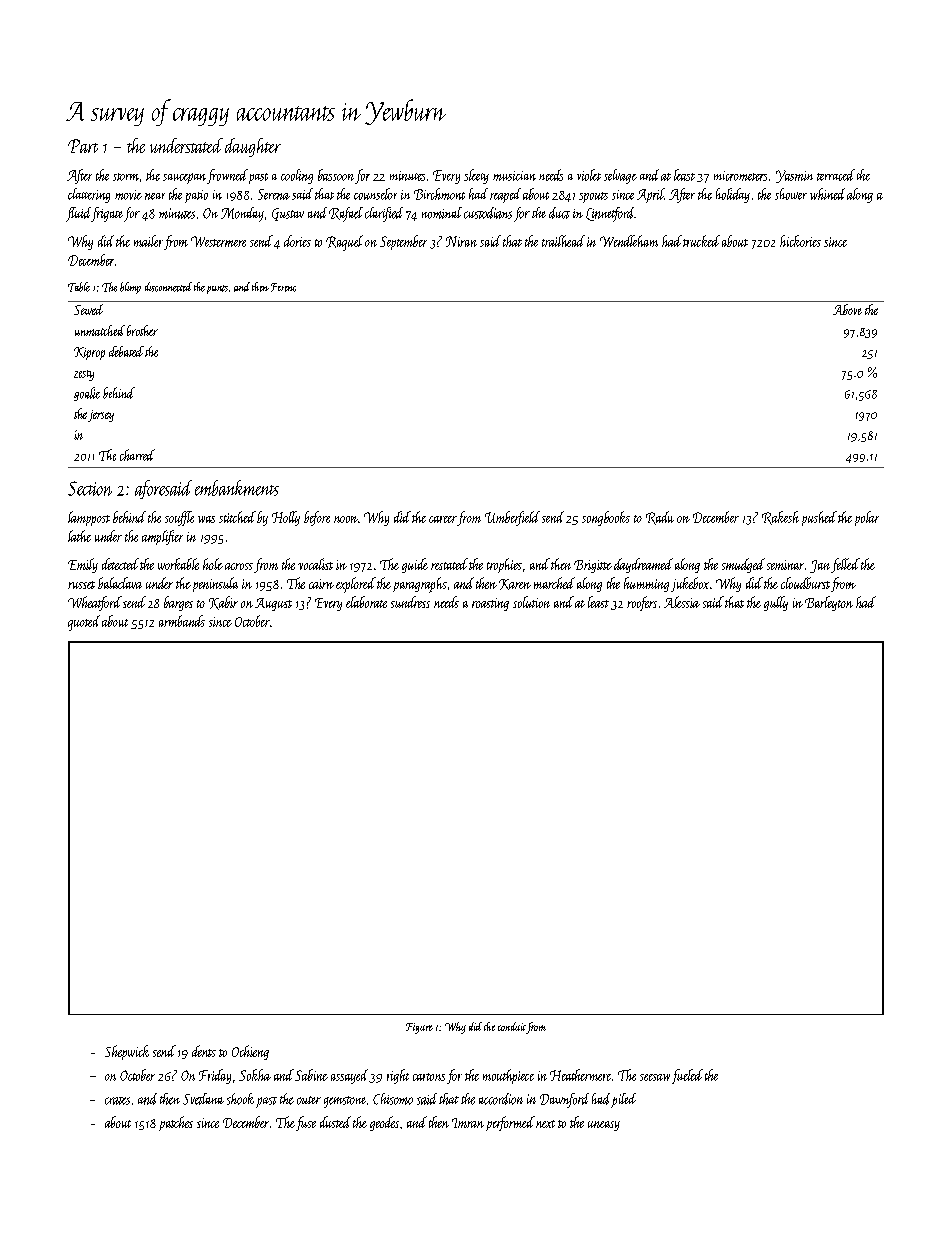 Image resolution: width=952 pixels, height=1233 pixels. I want to click on uneasy, so click(604, 1126).
